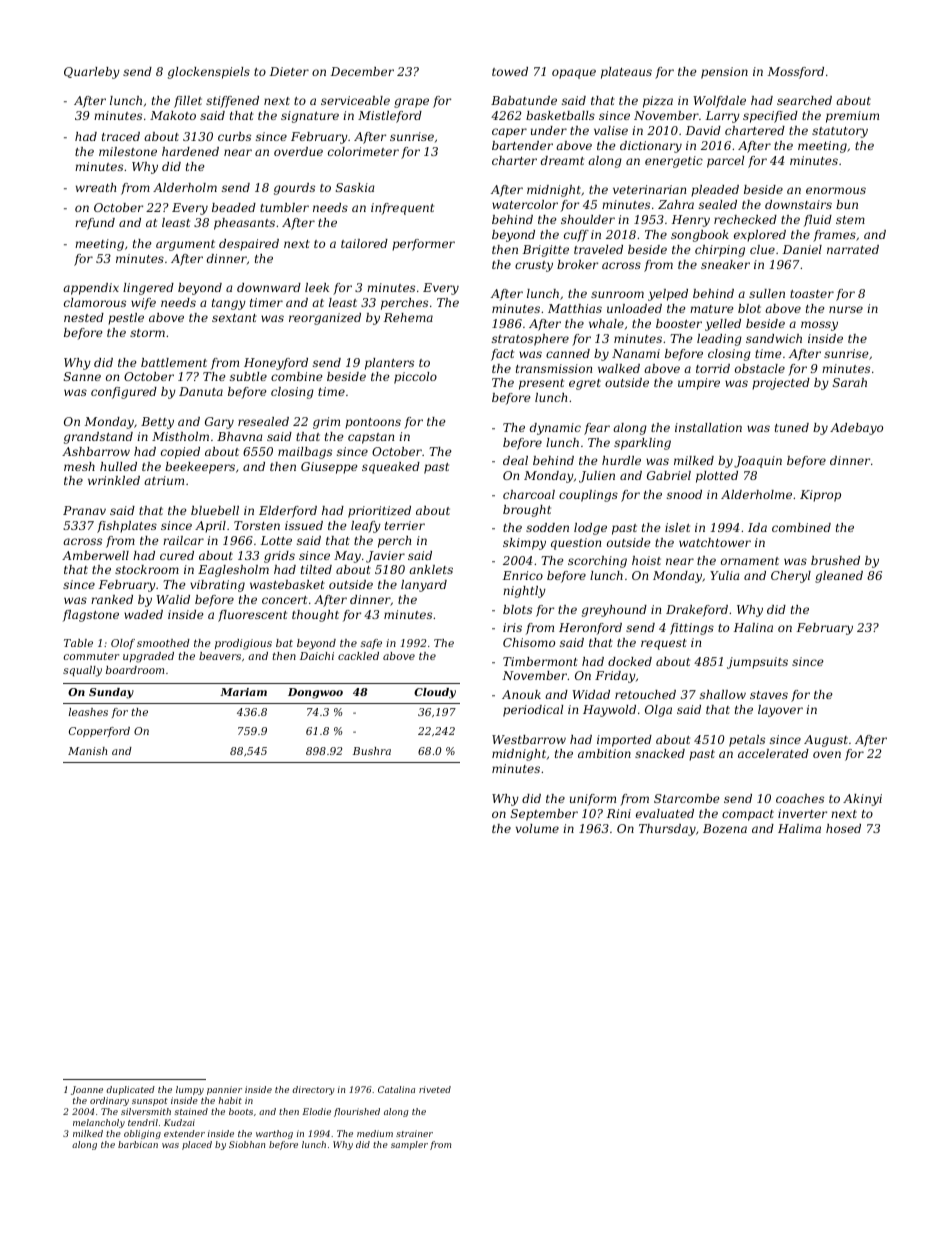  I want to click on refund, so click(95, 224).
